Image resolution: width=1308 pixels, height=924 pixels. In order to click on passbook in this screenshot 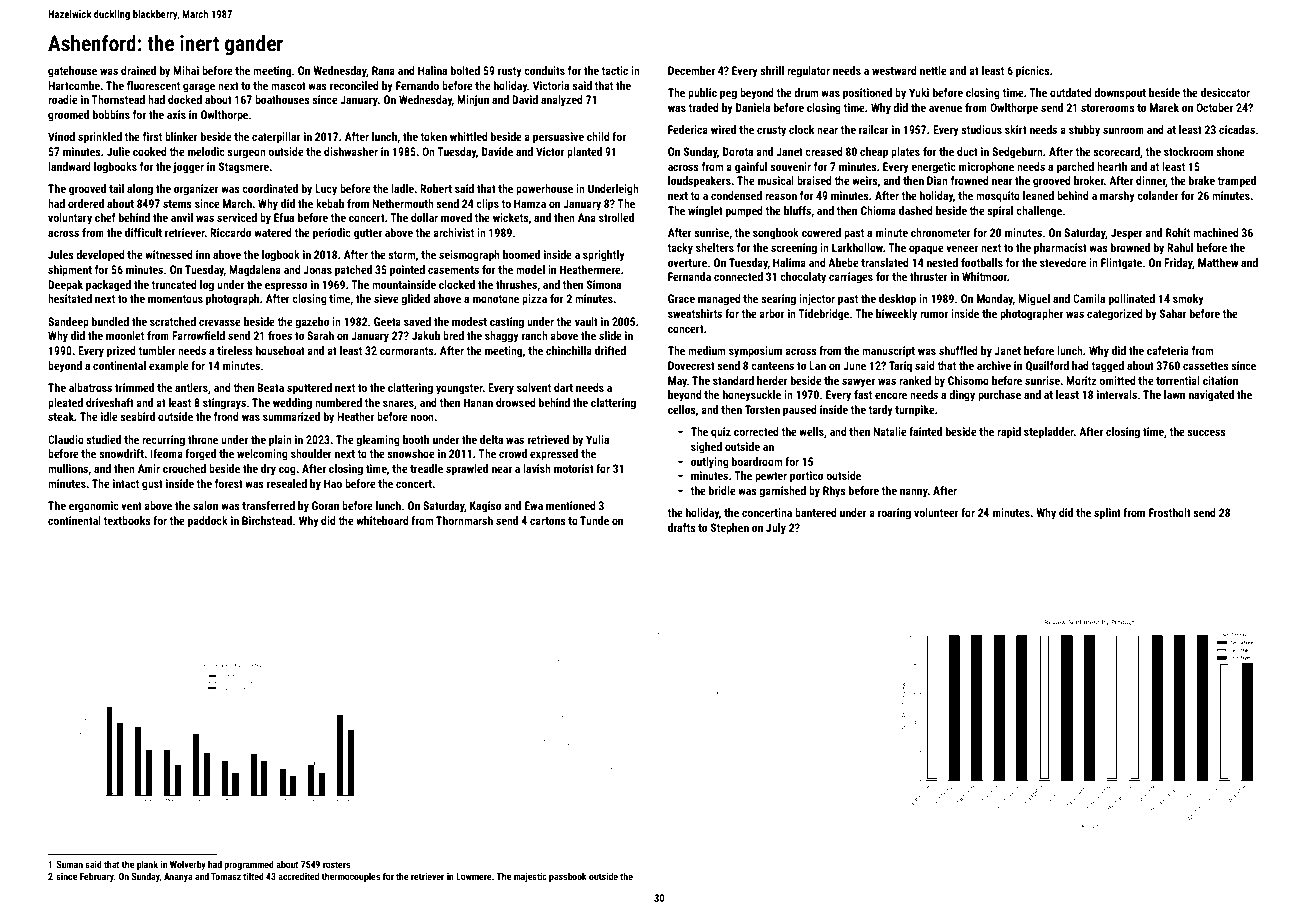, I will do `click(568, 877)`.
